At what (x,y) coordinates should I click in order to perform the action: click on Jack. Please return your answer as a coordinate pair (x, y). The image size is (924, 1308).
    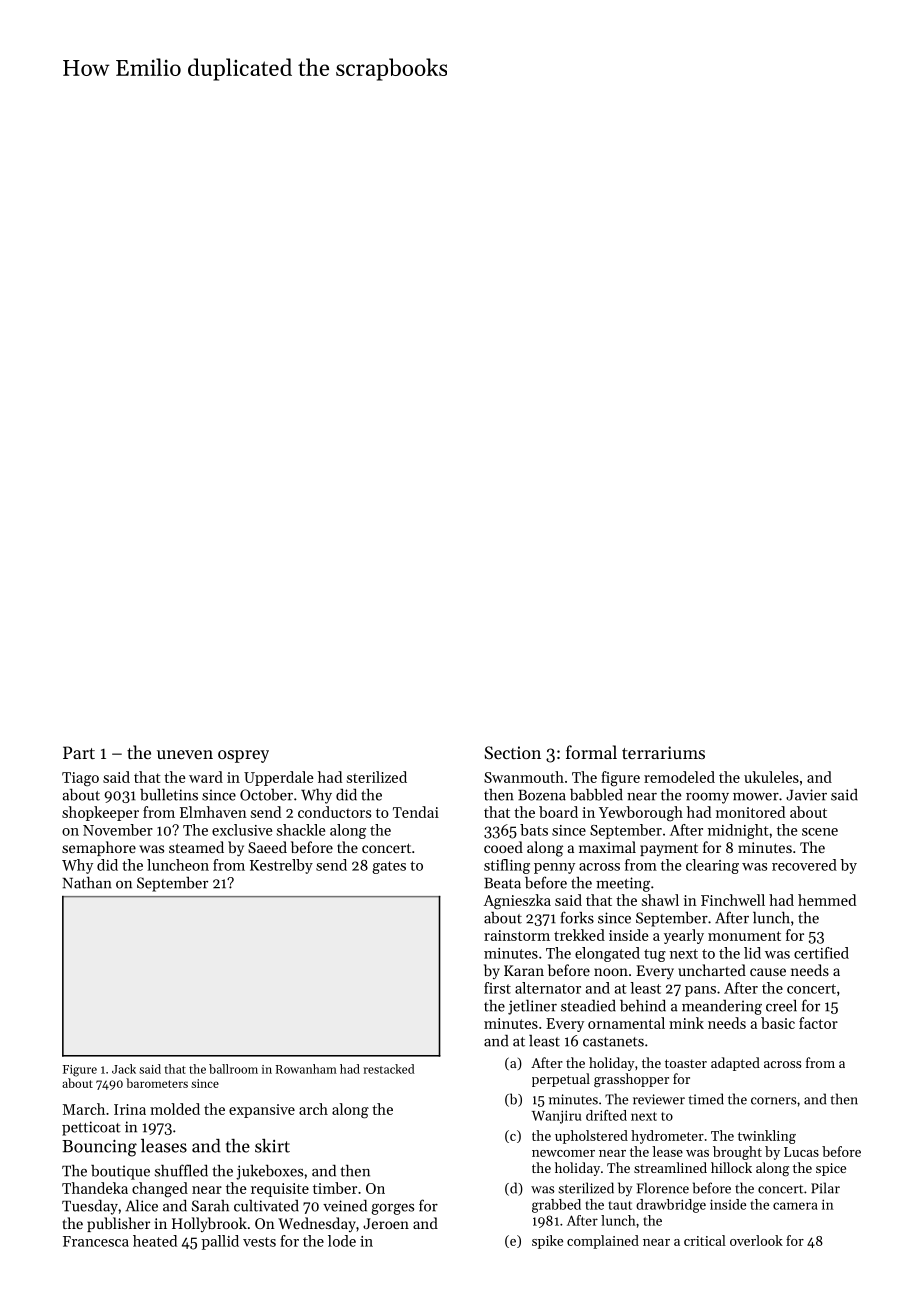
    Looking at the image, I should click on (124, 1069).
